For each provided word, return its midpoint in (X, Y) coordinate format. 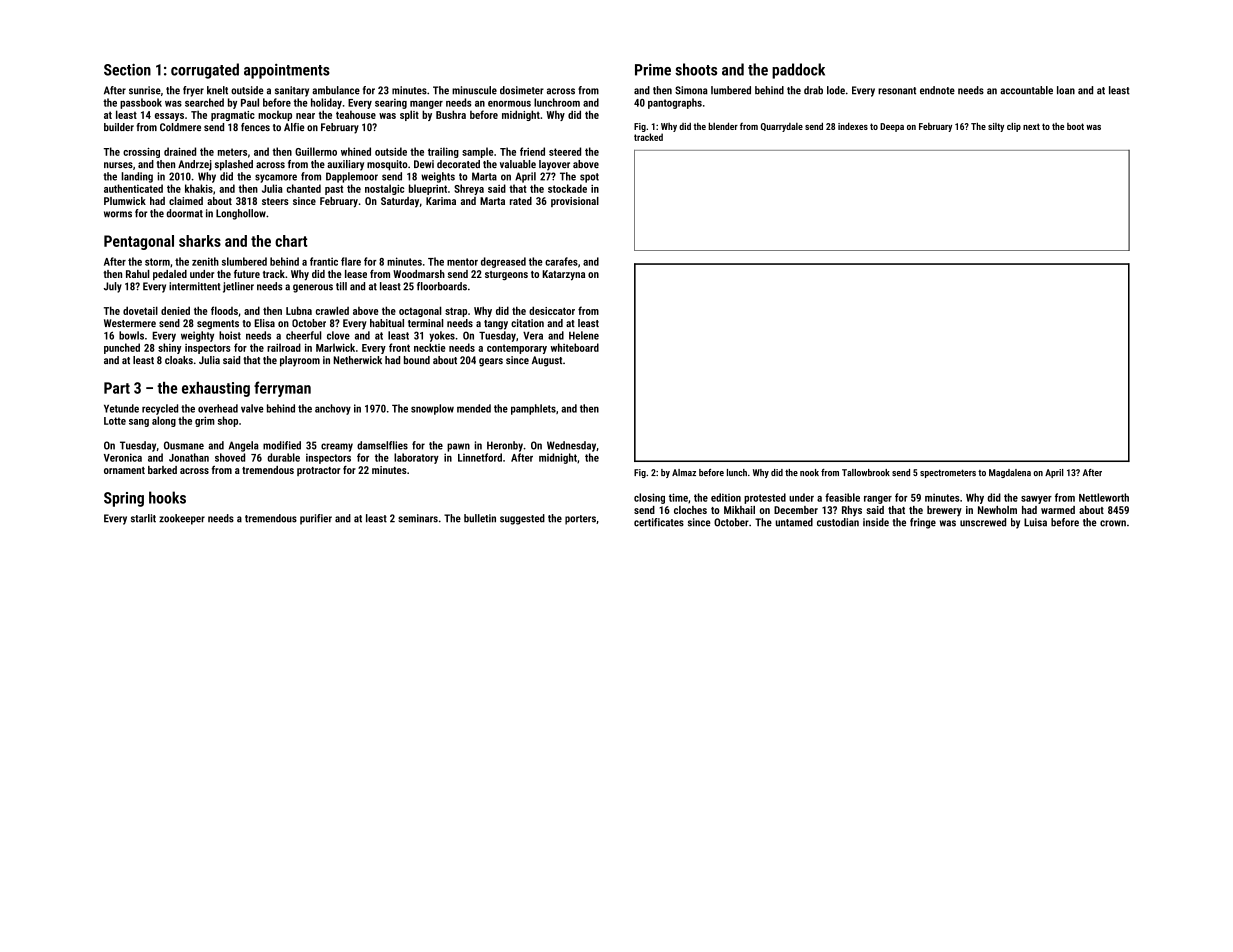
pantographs (675, 103)
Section (127, 70)
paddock (798, 71)
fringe (923, 523)
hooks (167, 497)
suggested (522, 519)
